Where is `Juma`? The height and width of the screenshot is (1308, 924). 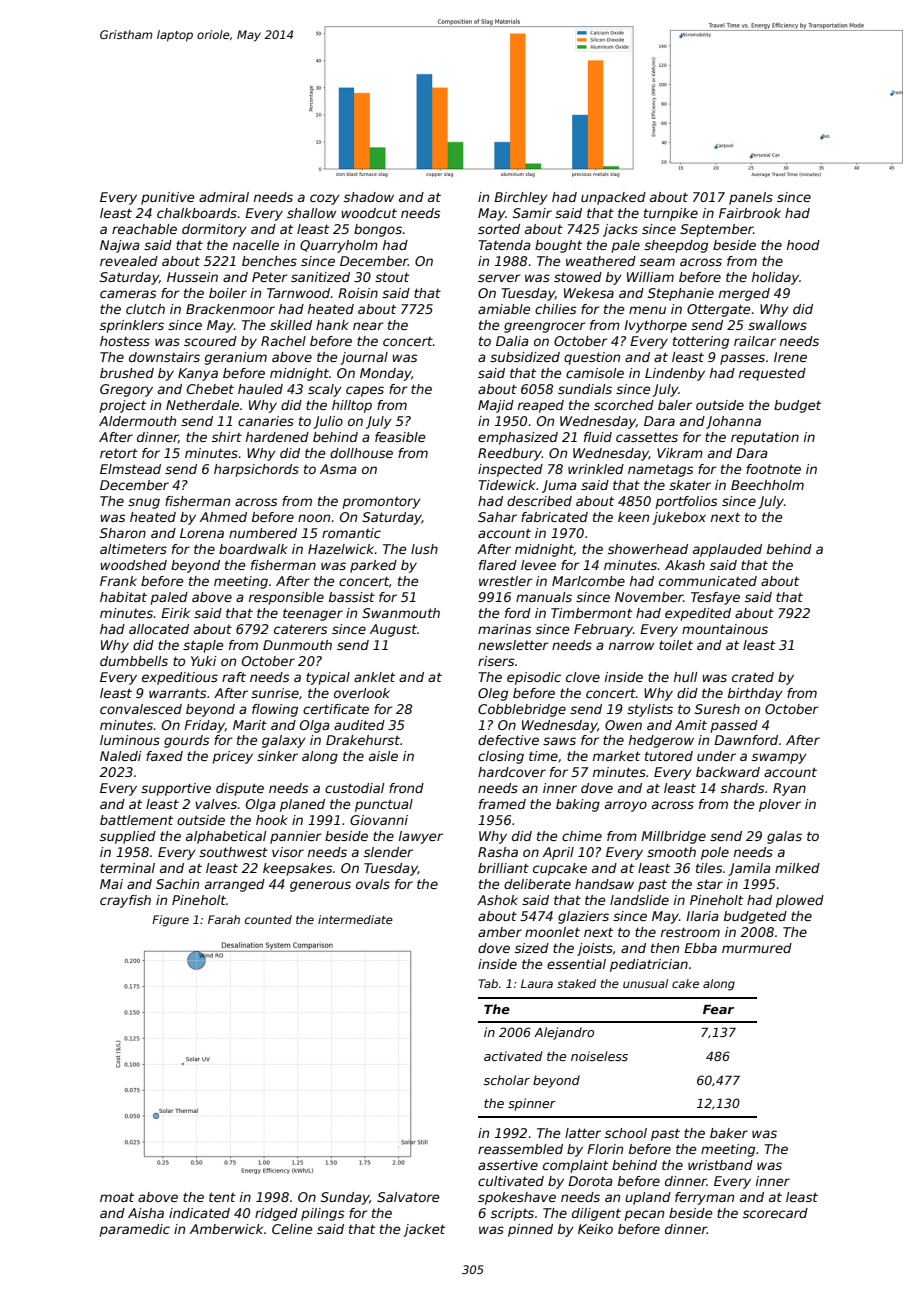
Juma is located at coordinates (559, 486).
